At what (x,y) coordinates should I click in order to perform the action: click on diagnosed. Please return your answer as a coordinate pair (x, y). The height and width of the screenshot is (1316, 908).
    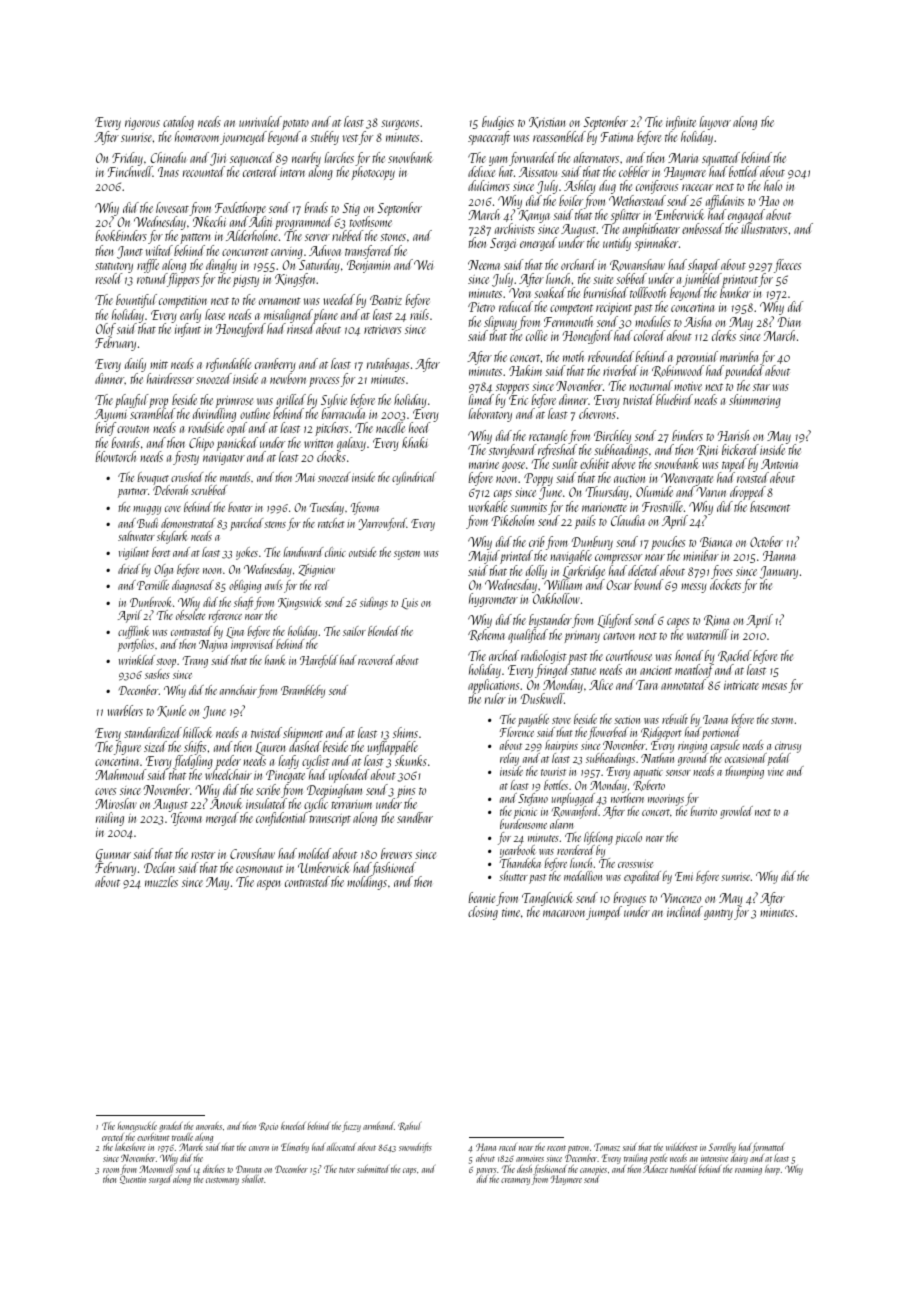
    Looking at the image, I should click on (193, 586).
